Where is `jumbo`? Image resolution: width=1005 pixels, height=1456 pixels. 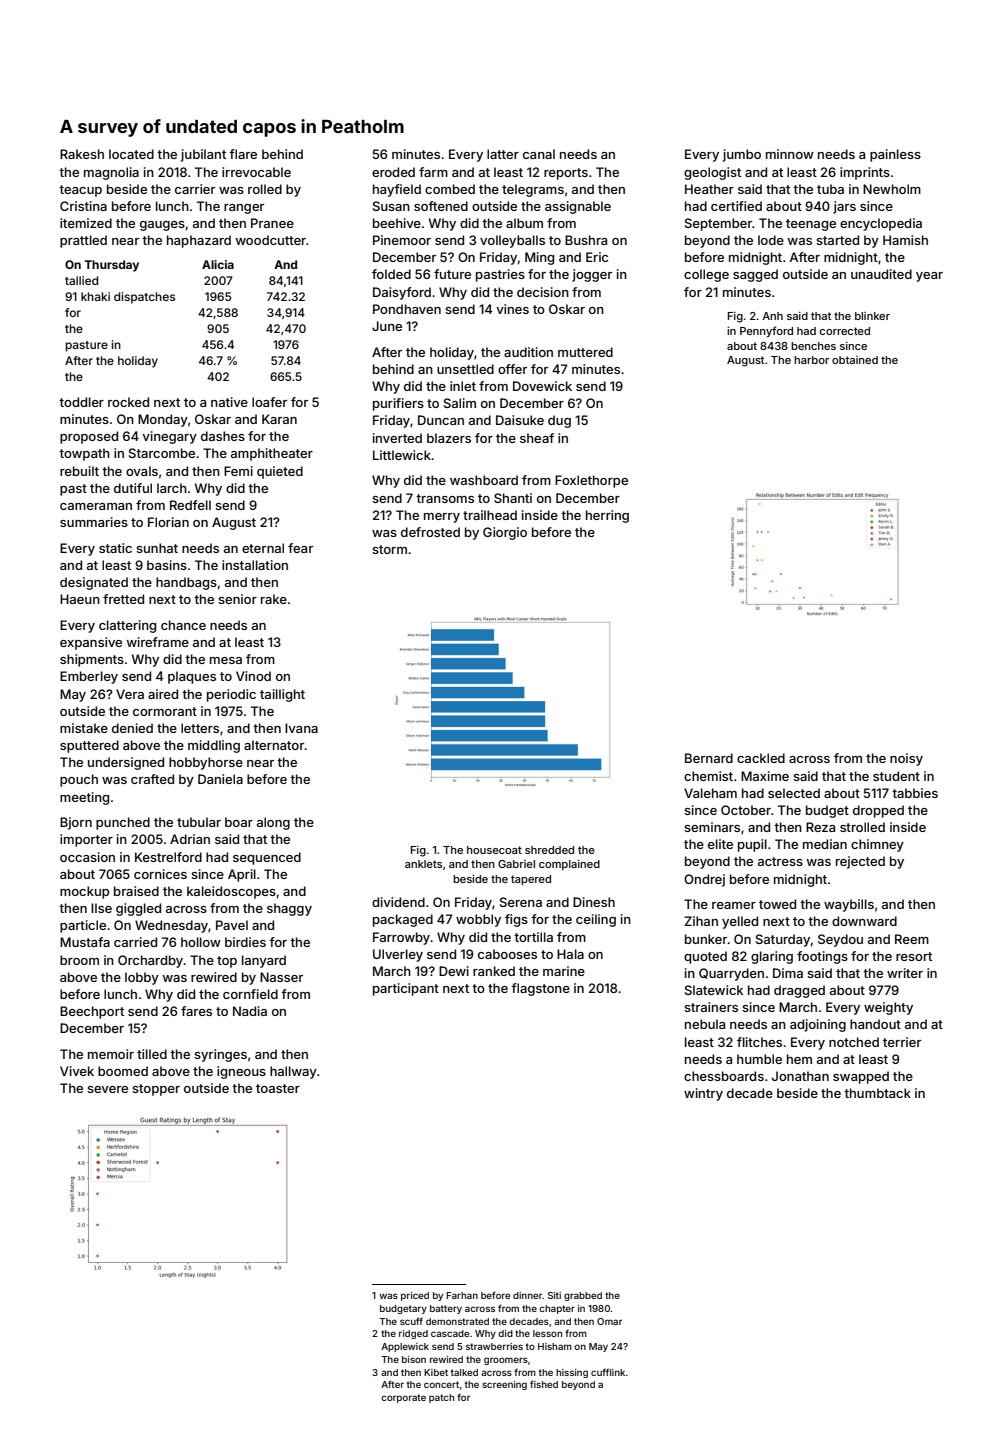 jumbo is located at coordinates (742, 155).
